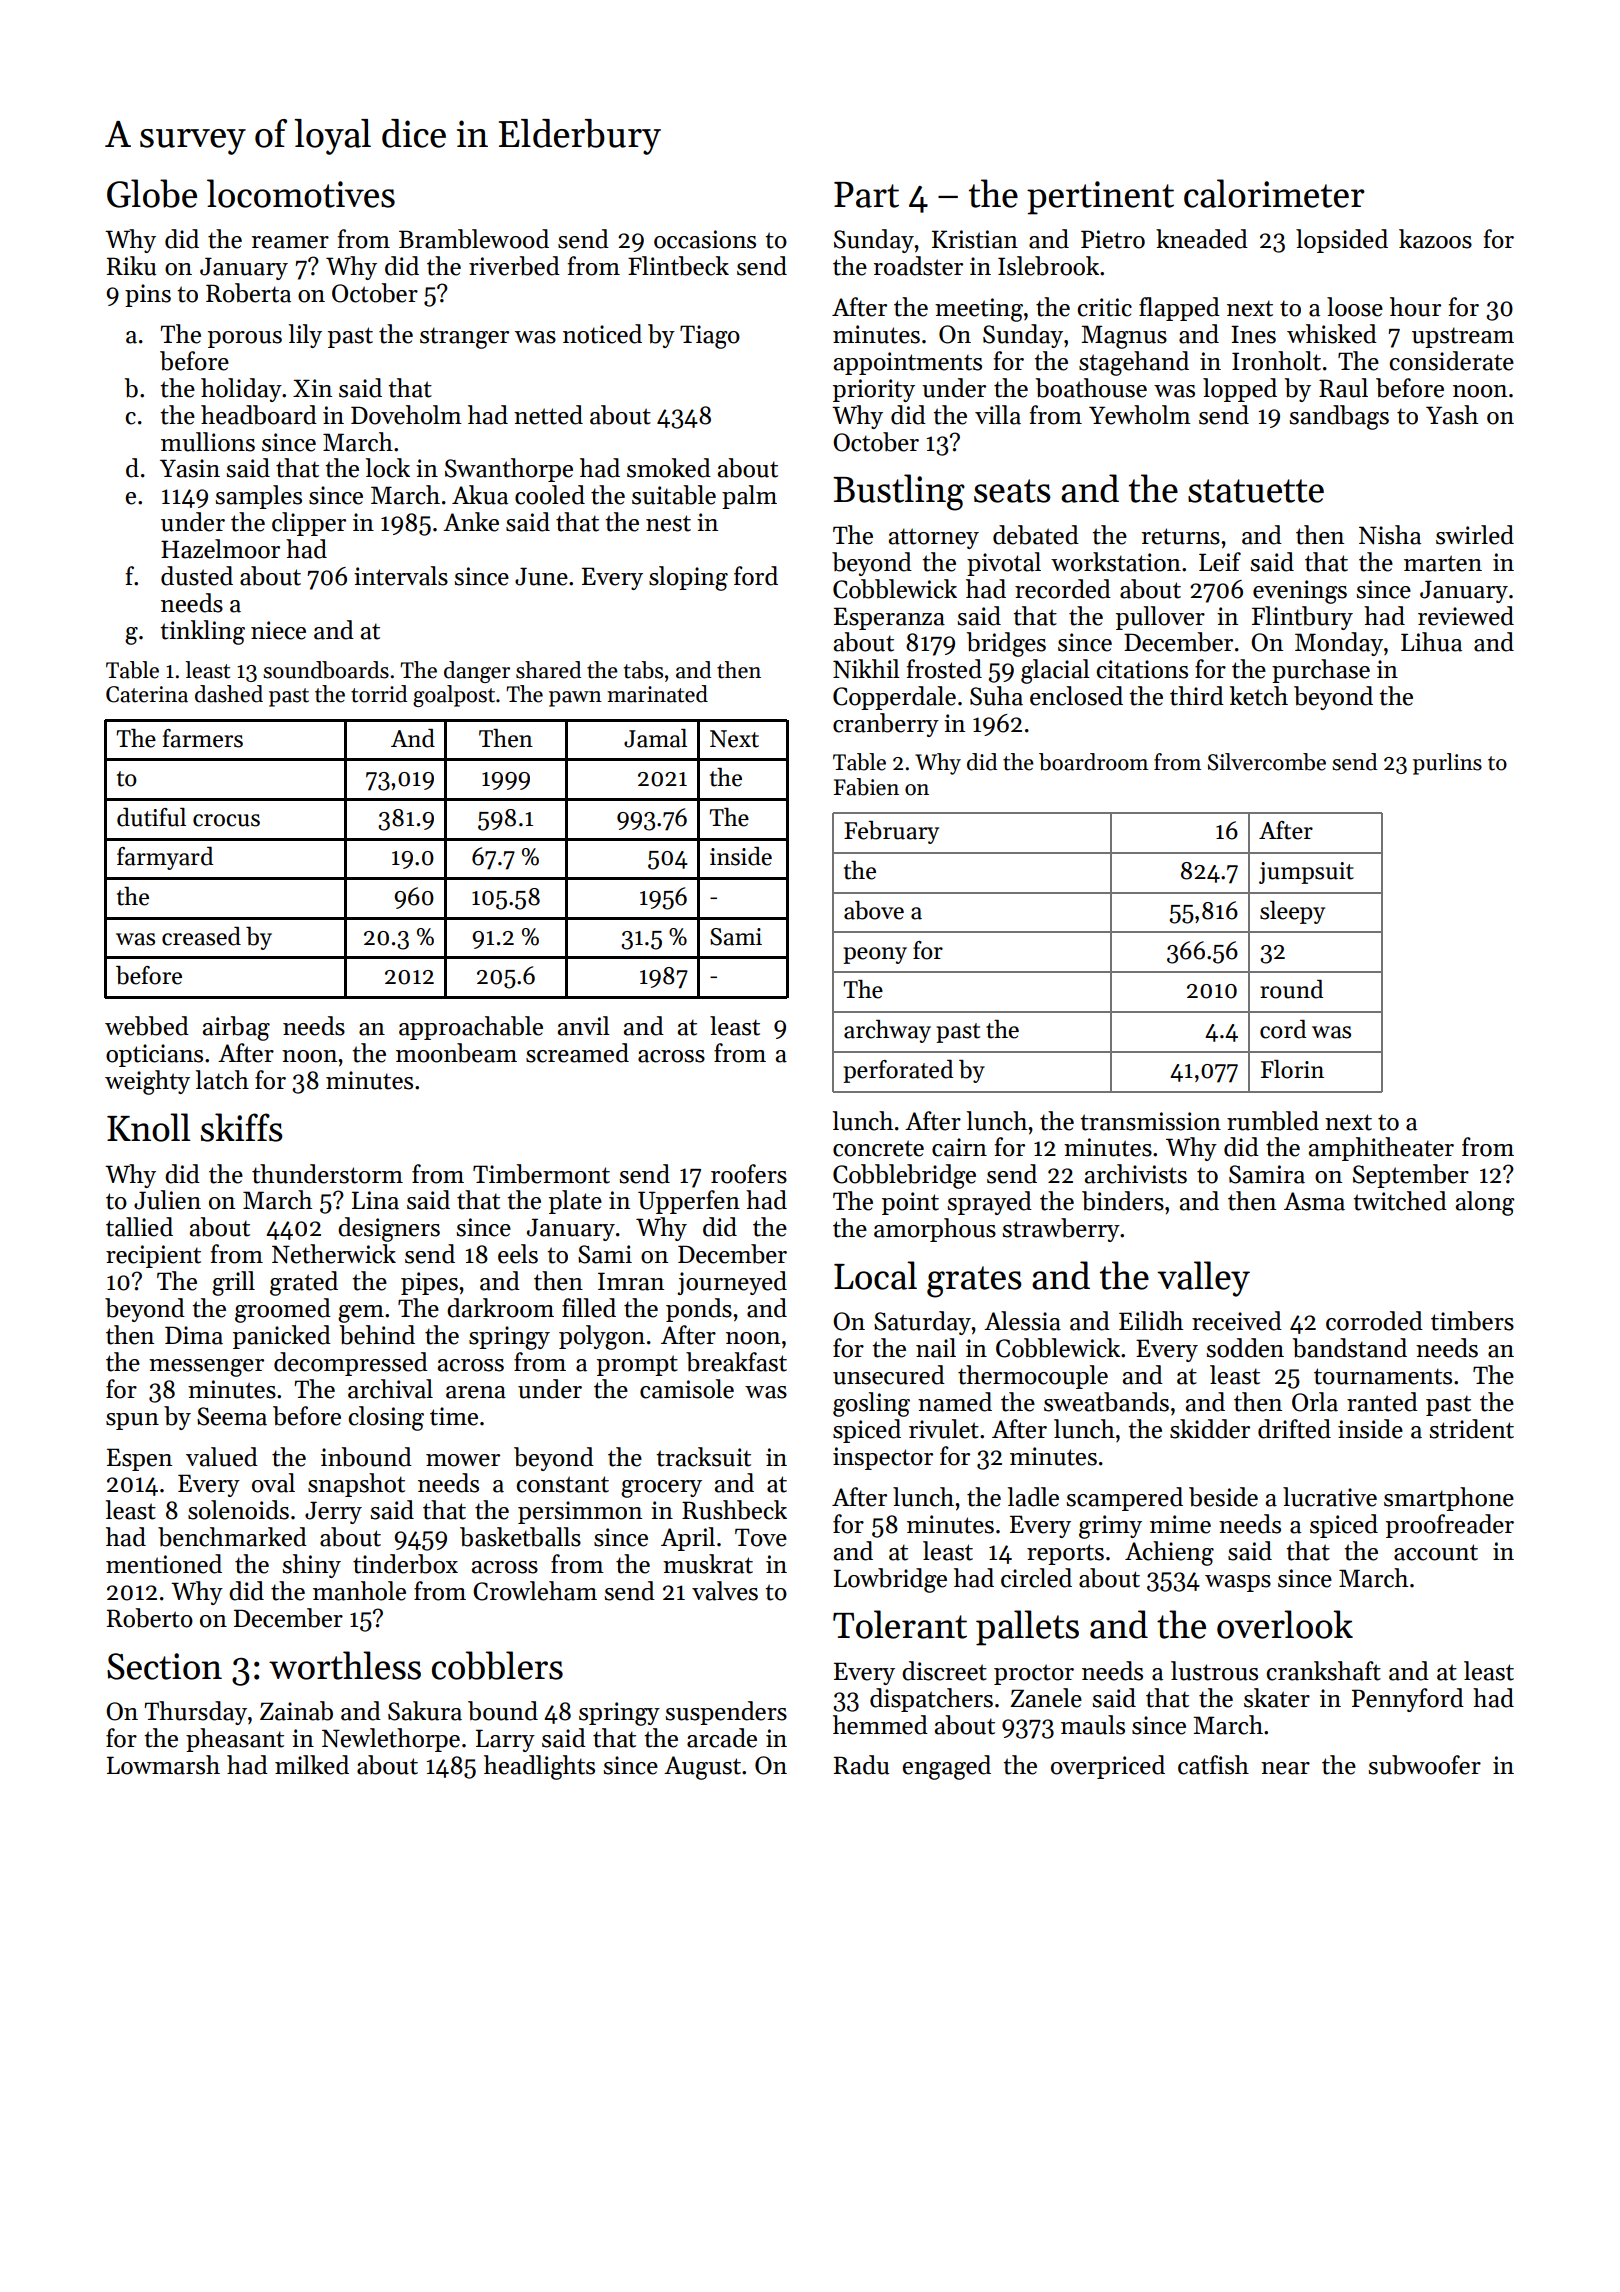 The height and width of the screenshot is (2292, 1620). What do you see at coordinates (201, 936) in the screenshot?
I see `creased` at bounding box center [201, 936].
